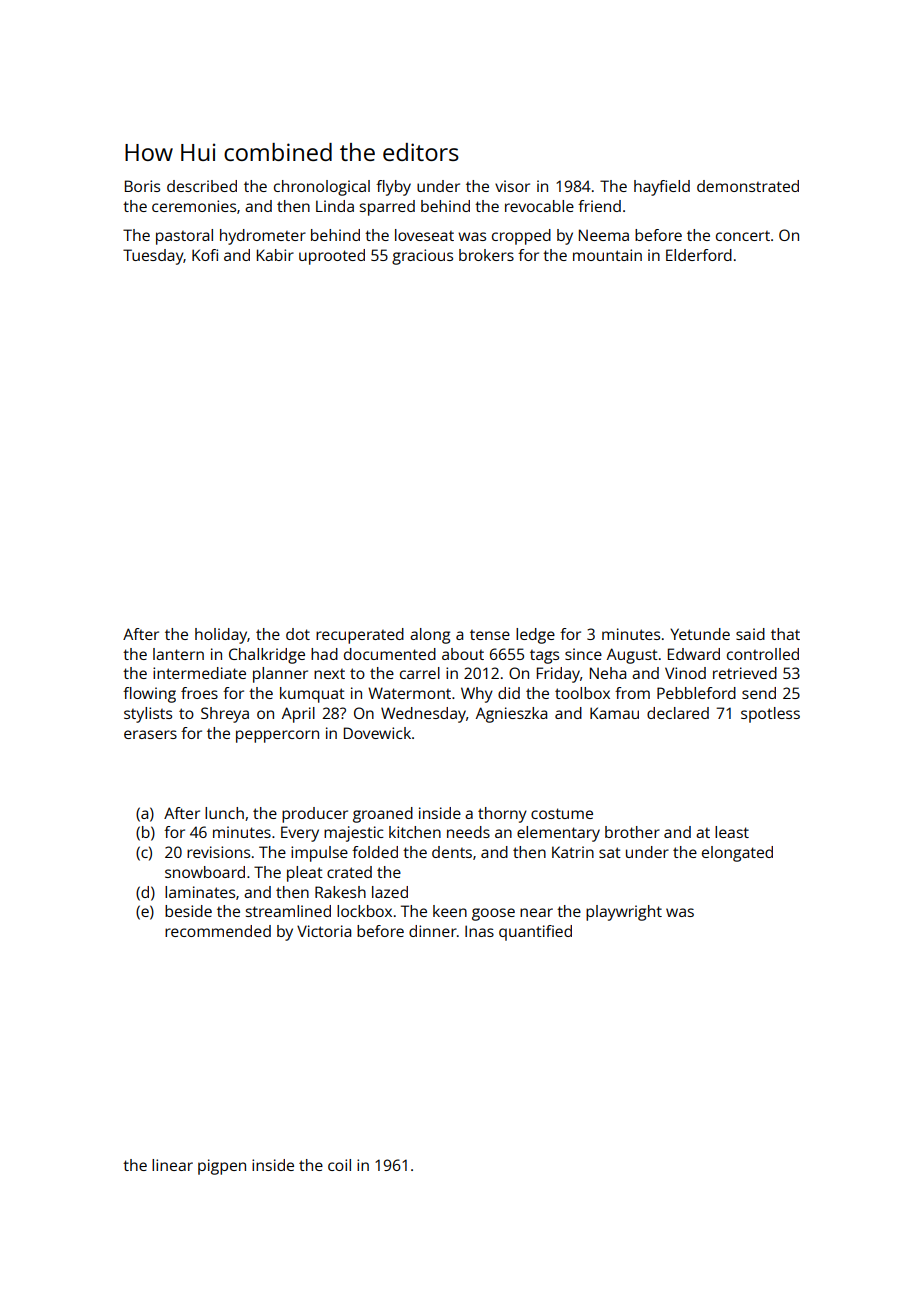 This page has width=924, height=1314. What do you see at coordinates (624, 913) in the page?
I see `playwright` at bounding box center [624, 913].
